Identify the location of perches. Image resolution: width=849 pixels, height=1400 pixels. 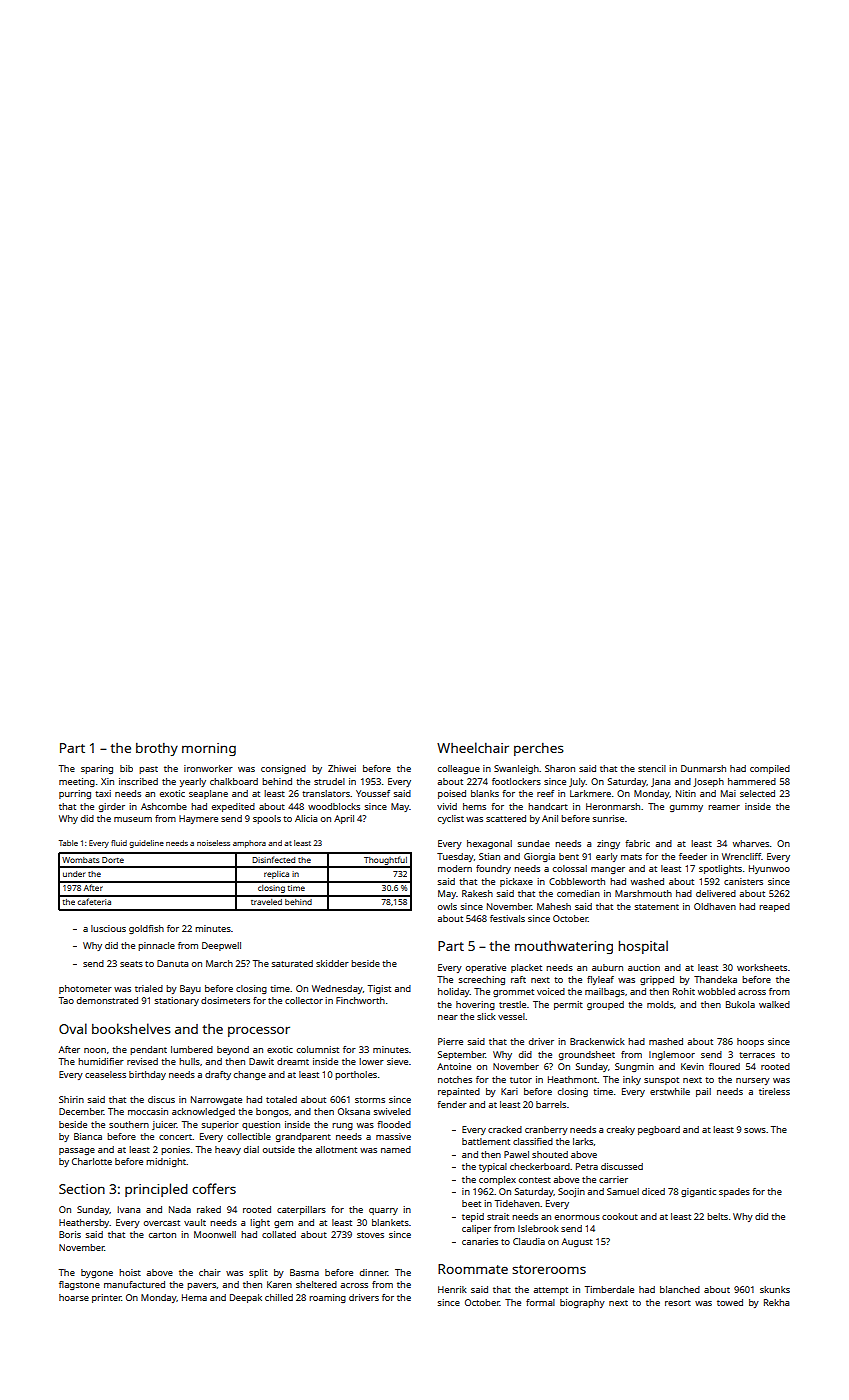
(539, 749).
